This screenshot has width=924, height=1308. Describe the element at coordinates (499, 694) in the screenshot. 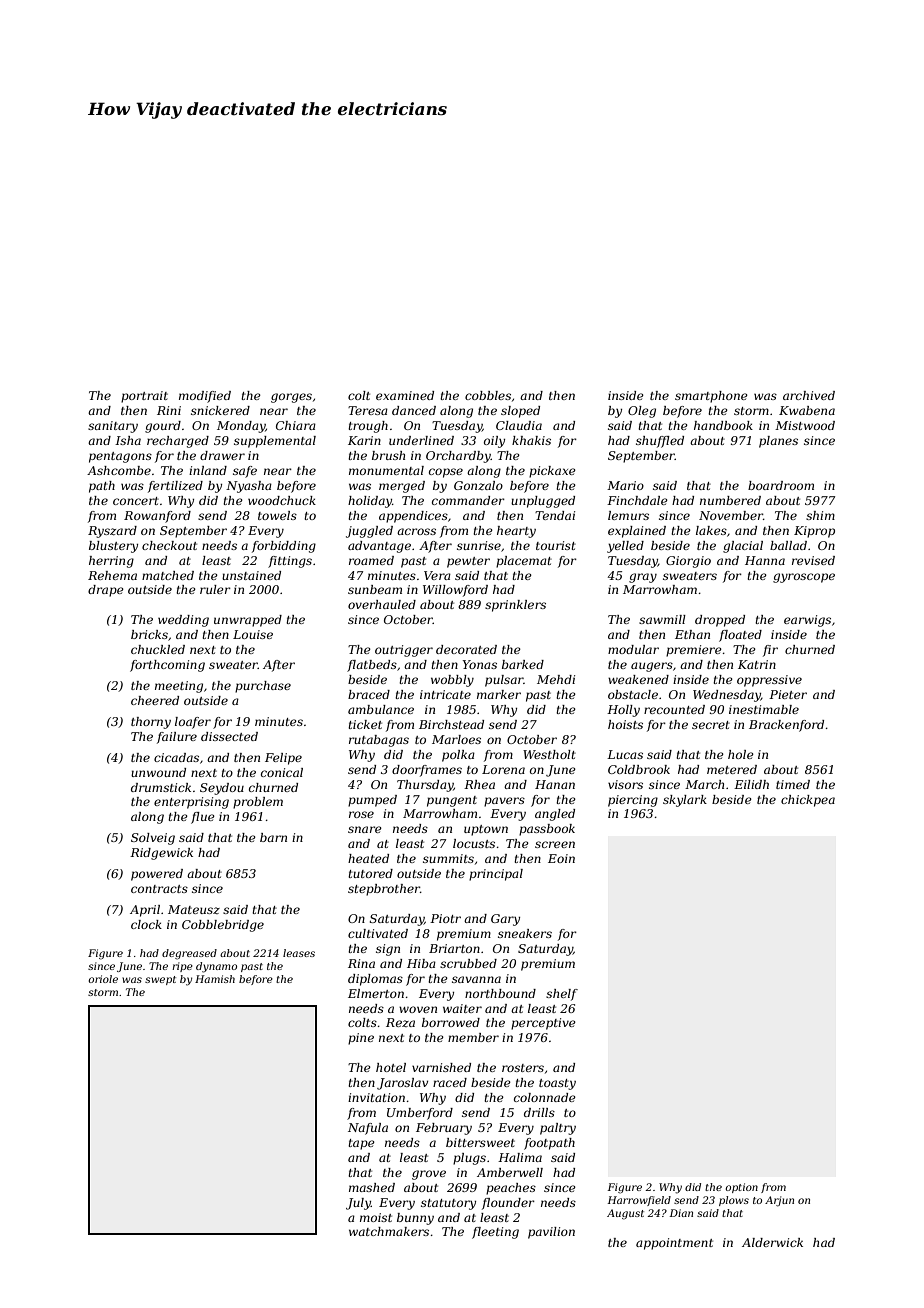

I see `marker` at that location.
